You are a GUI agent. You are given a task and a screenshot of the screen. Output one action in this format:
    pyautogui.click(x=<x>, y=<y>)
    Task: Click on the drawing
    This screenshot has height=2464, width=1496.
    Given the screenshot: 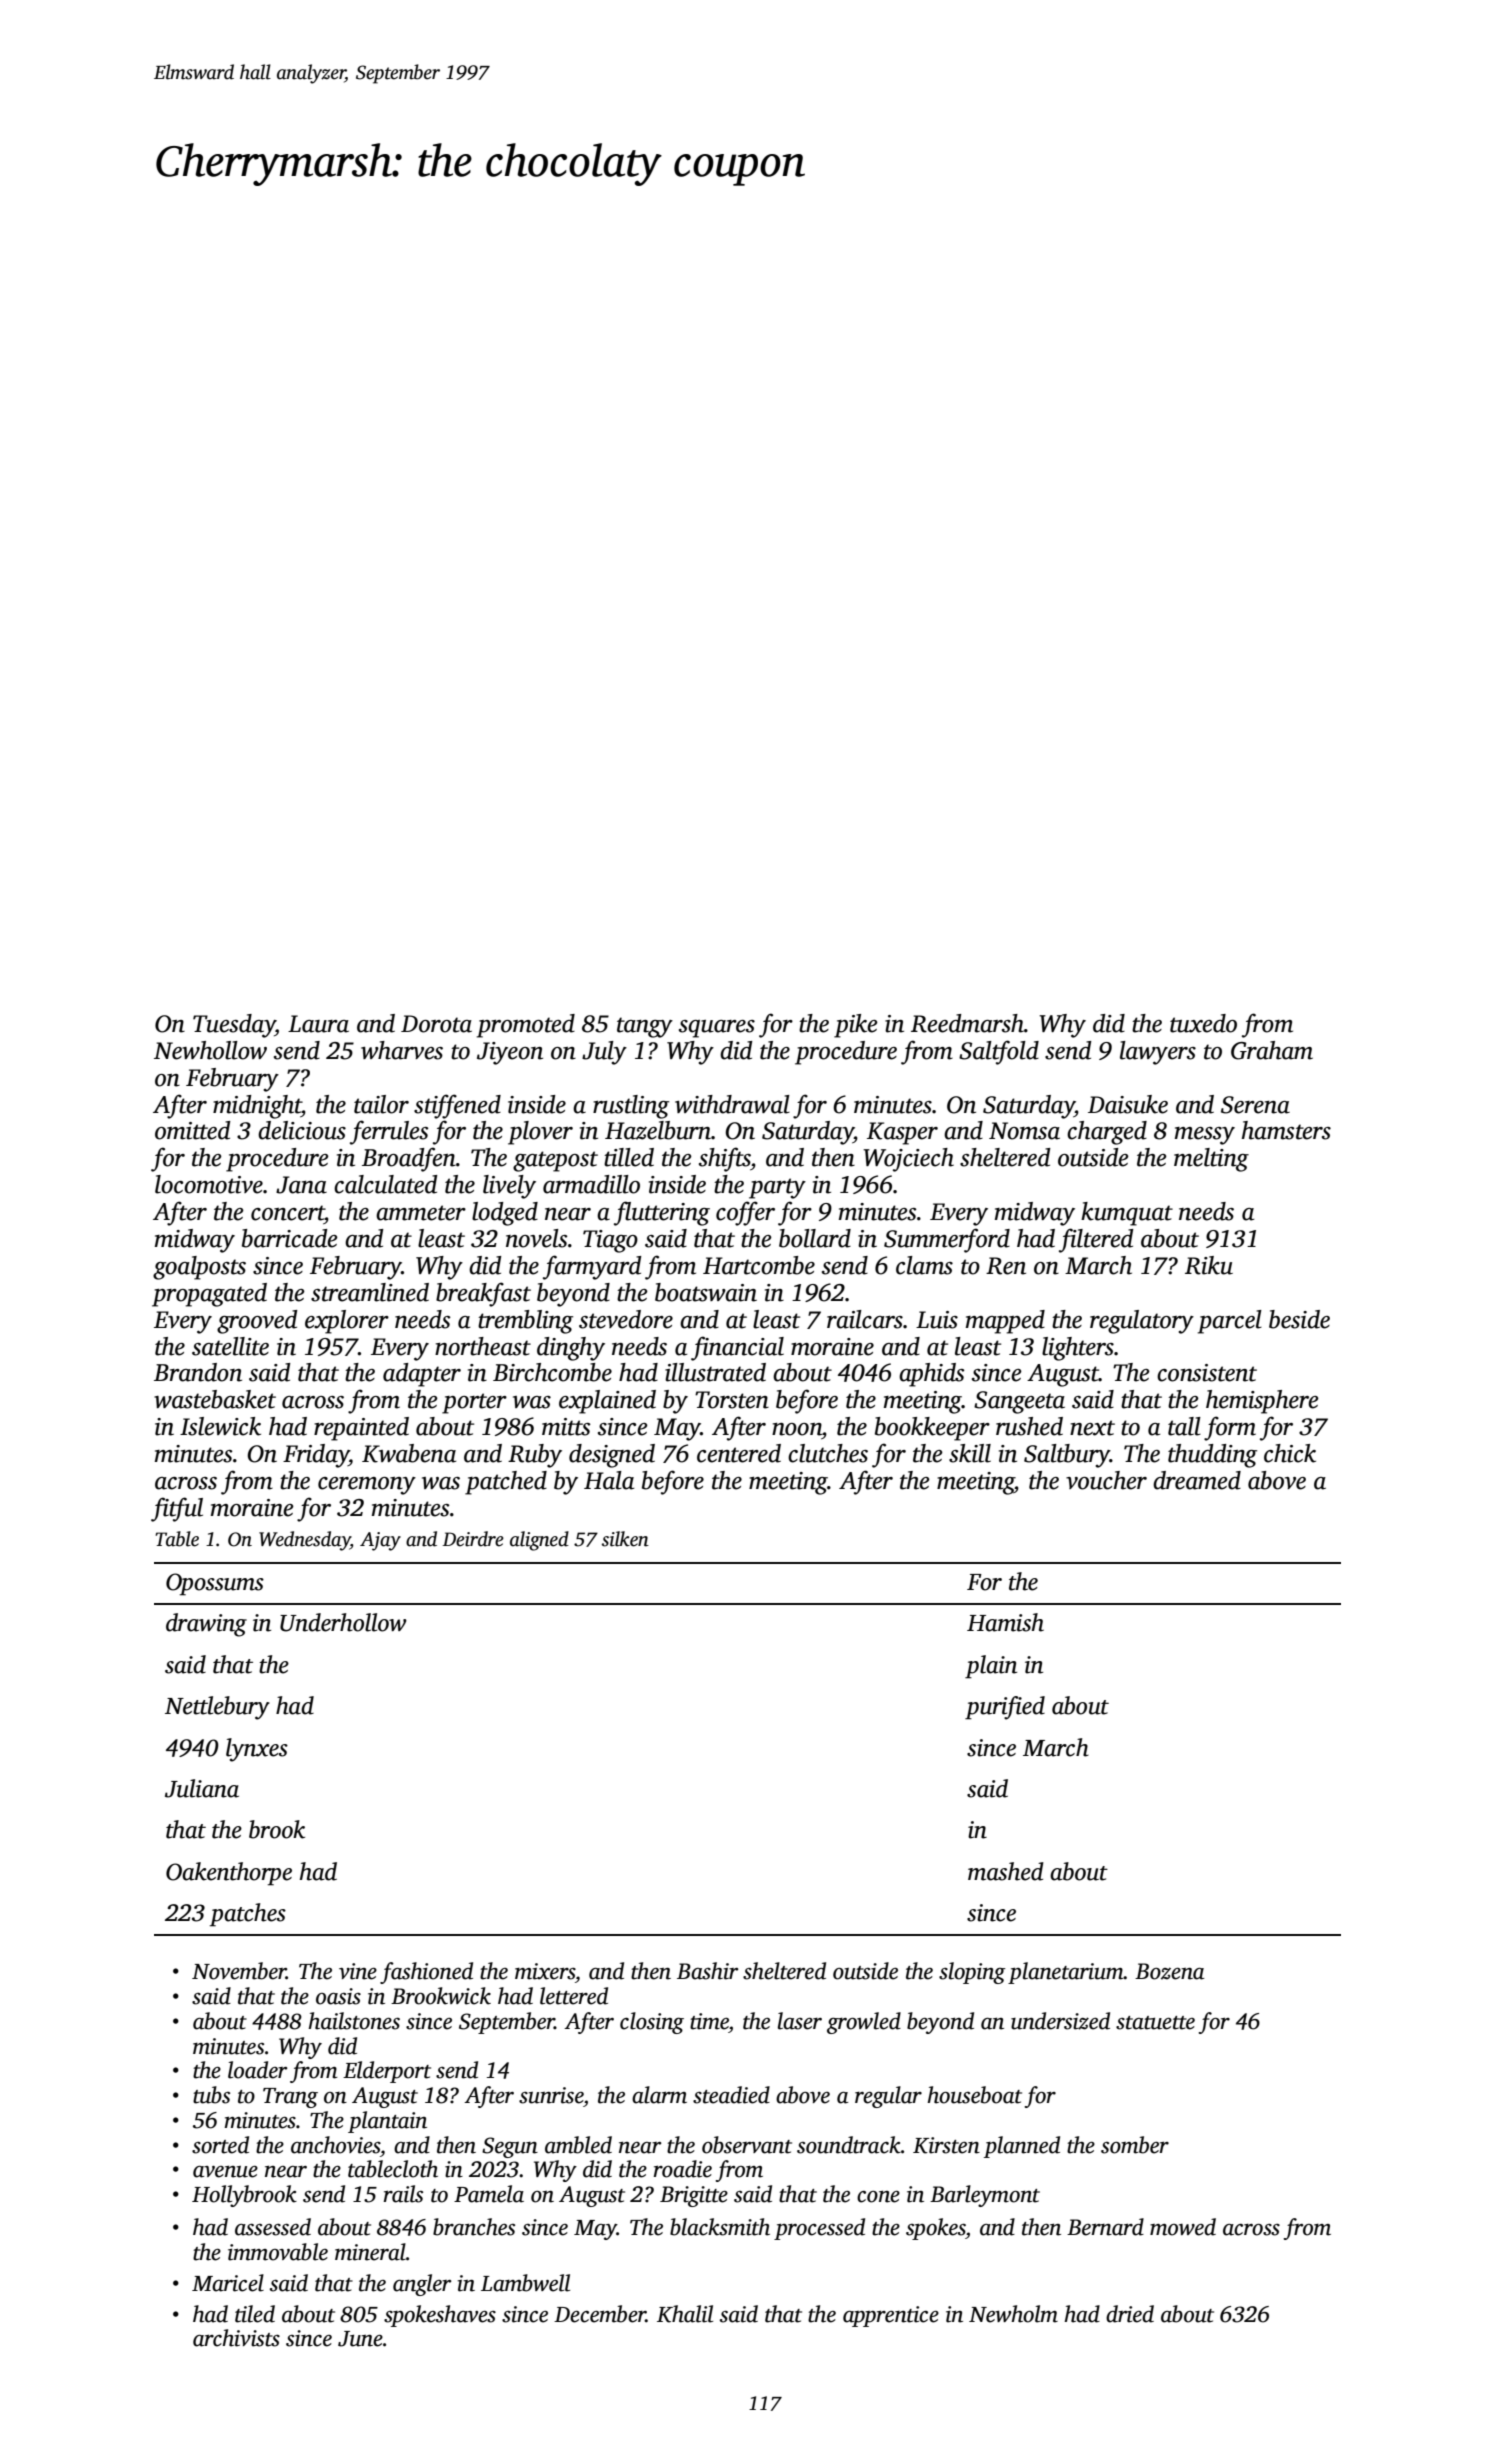 What is the action you would take?
    pyautogui.click(x=206, y=1625)
